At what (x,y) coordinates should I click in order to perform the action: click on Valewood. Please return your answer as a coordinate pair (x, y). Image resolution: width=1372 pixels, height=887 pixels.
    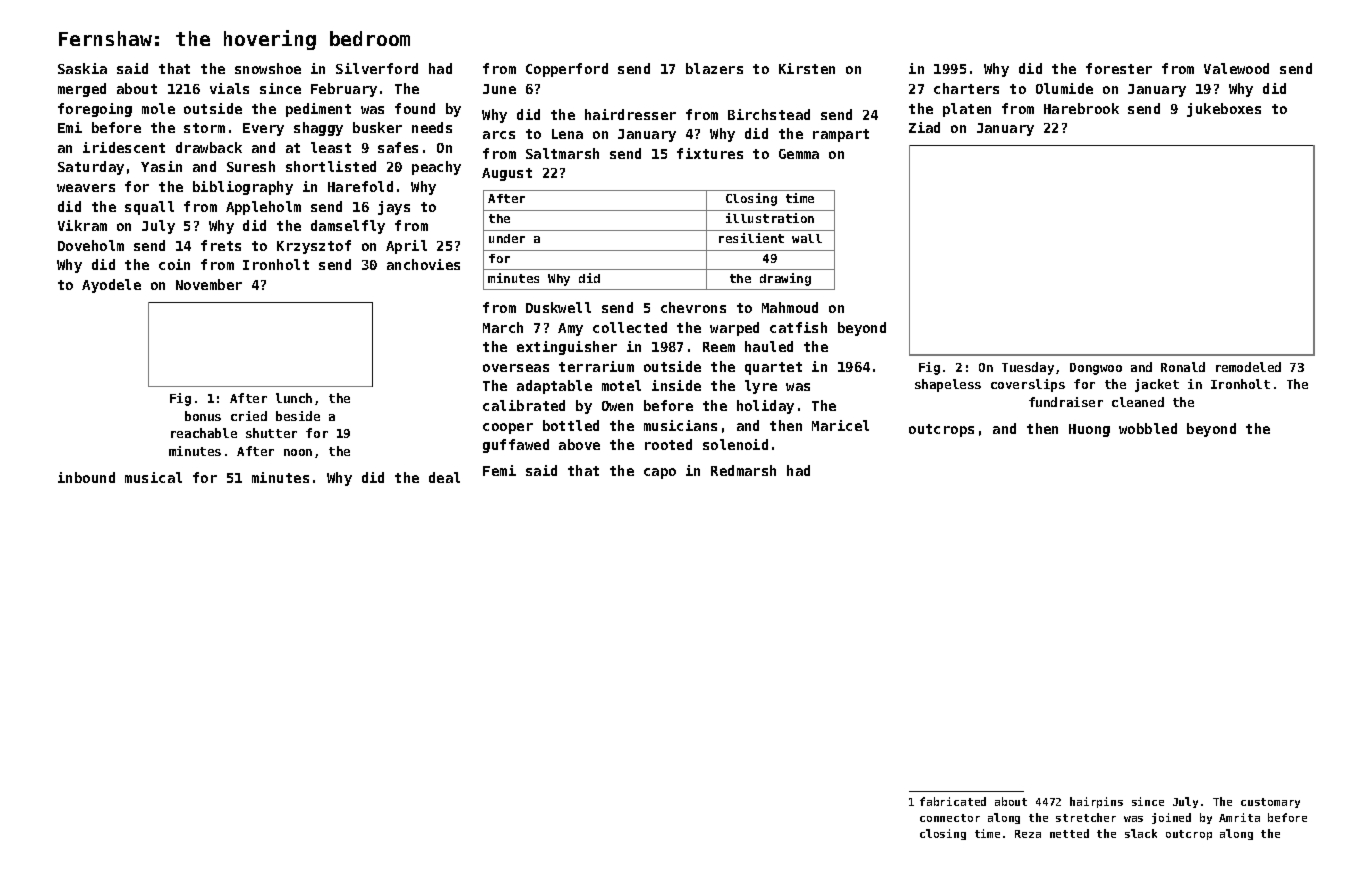
    Looking at the image, I should click on (1236, 68).
